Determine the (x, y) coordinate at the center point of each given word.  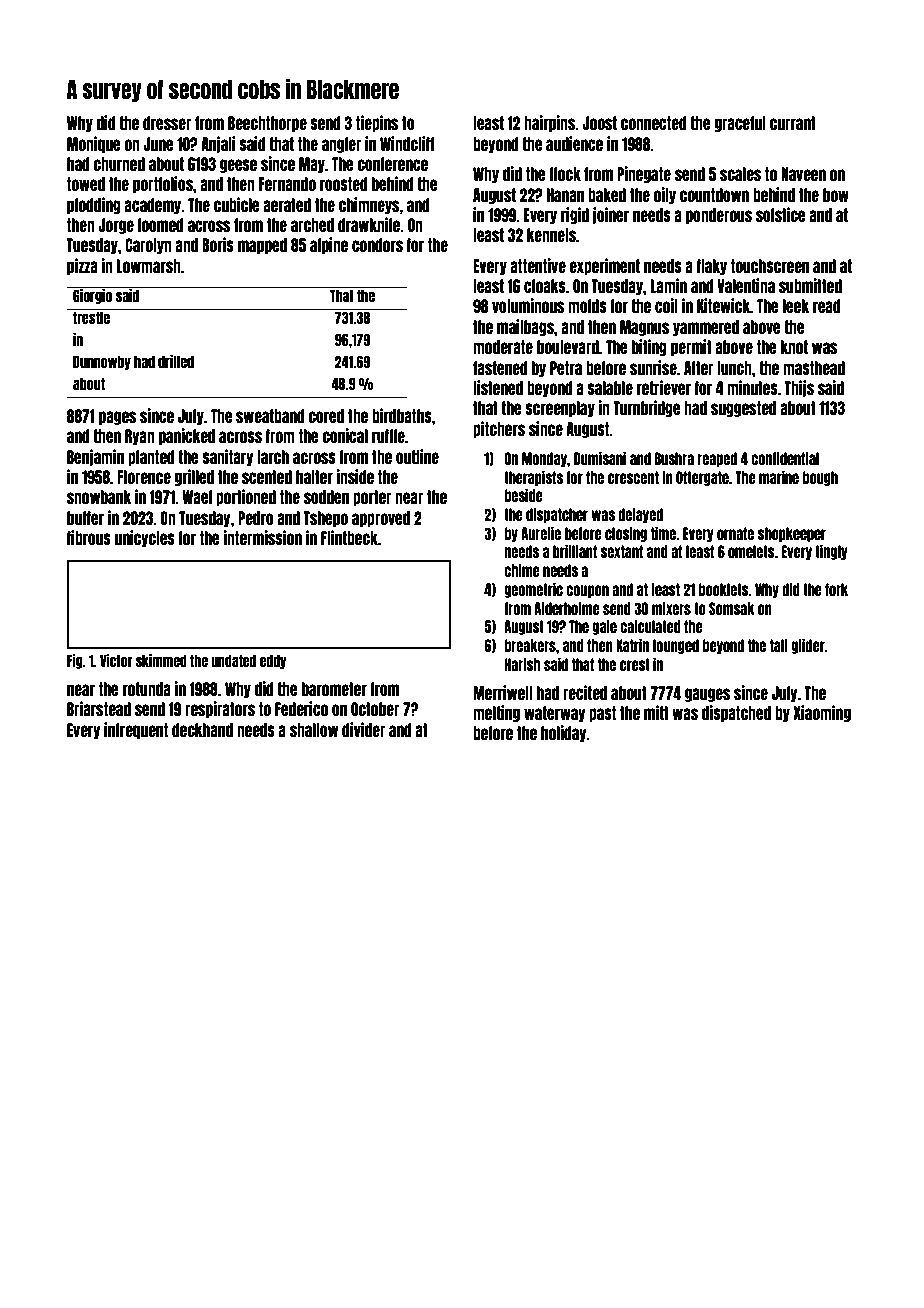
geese (238, 166)
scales (740, 174)
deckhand (202, 730)
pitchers (499, 429)
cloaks (545, 286)
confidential (785, 458)
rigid (575, 215)
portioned (246, 497)
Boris (218, 244)
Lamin (669, 285)
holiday (564, 733)
